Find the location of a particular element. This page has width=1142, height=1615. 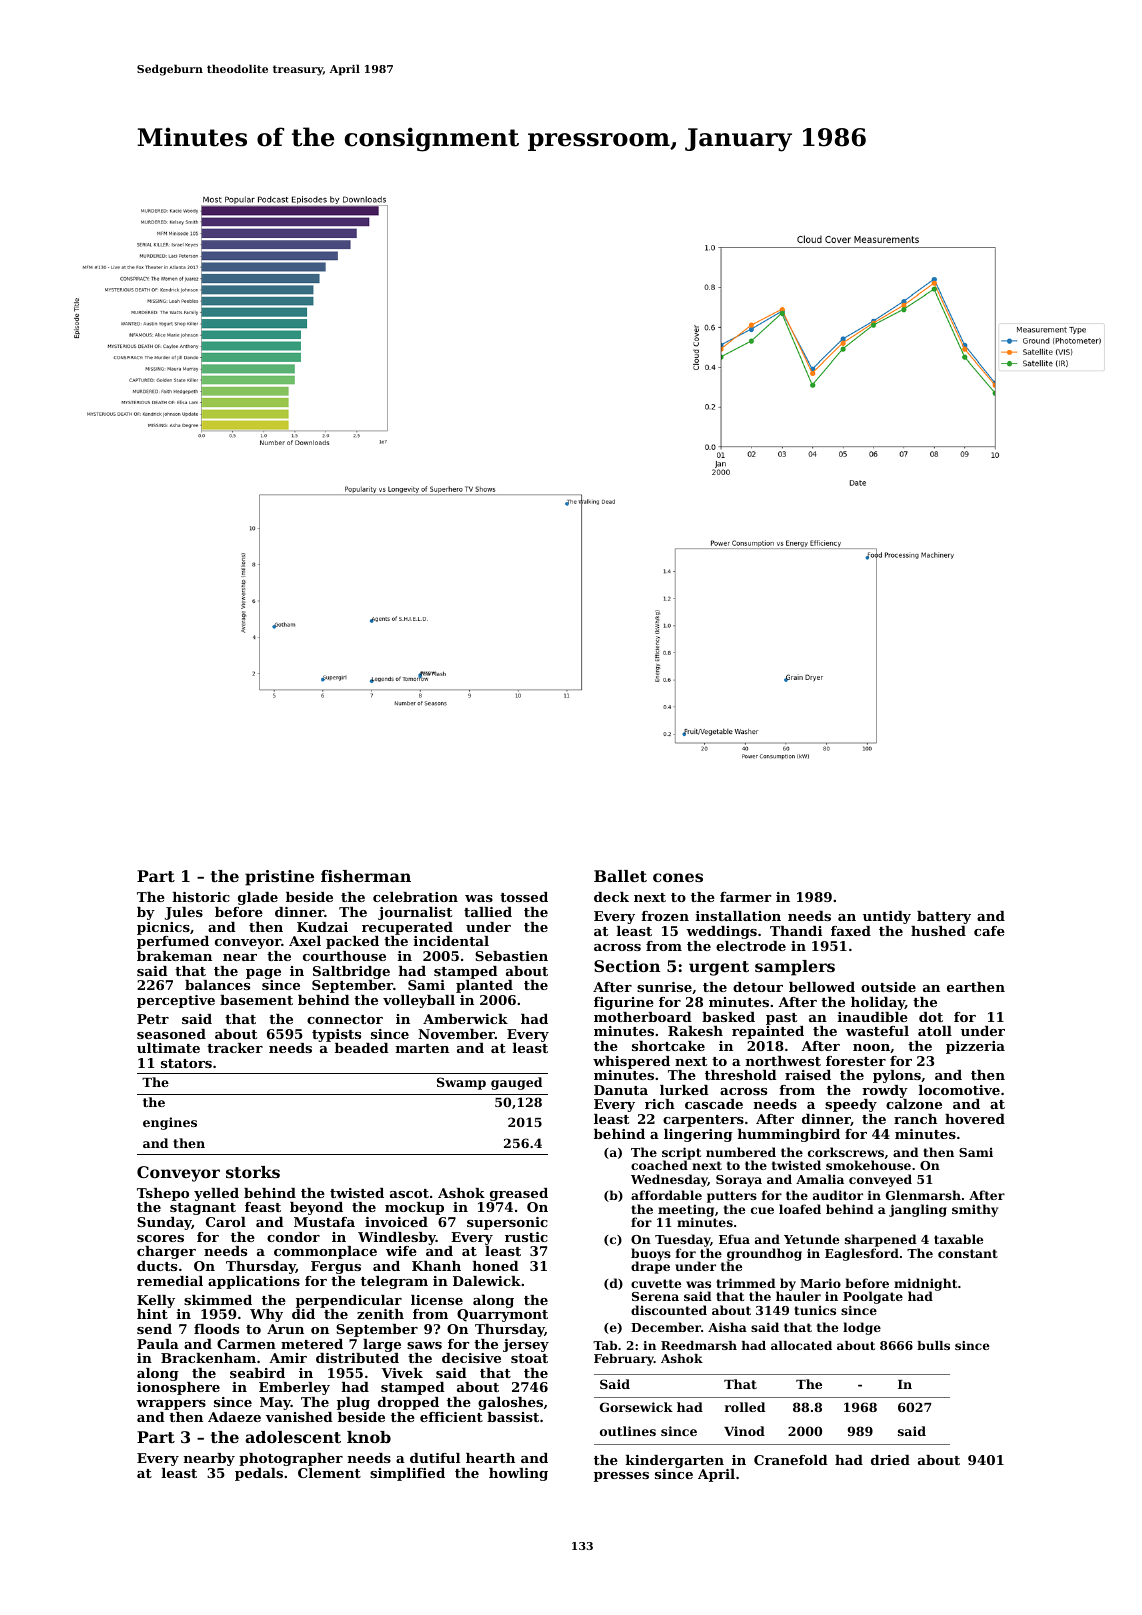

locomotive is located at coordinates (959, 1090).
